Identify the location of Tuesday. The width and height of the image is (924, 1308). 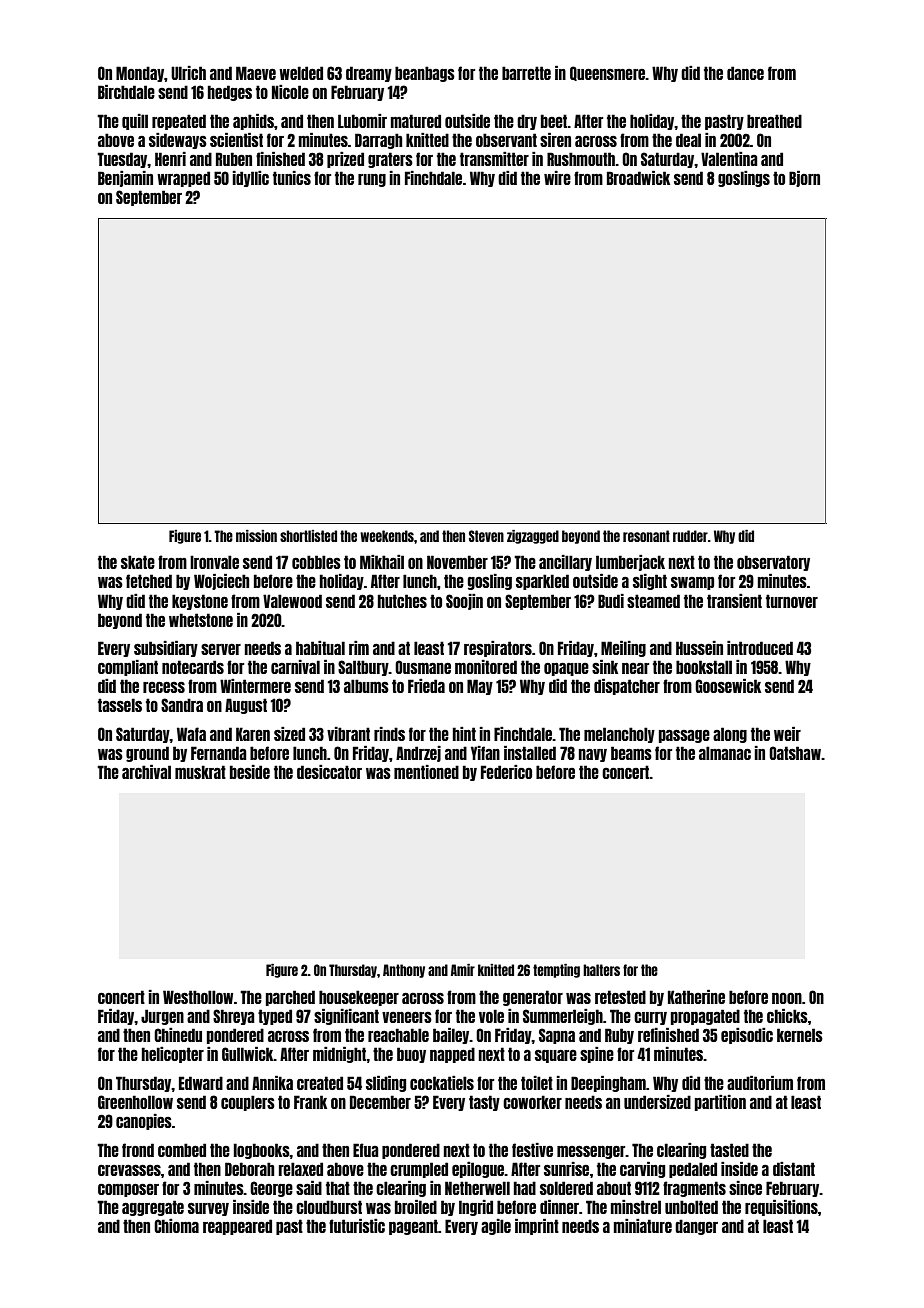
(122, 160).
